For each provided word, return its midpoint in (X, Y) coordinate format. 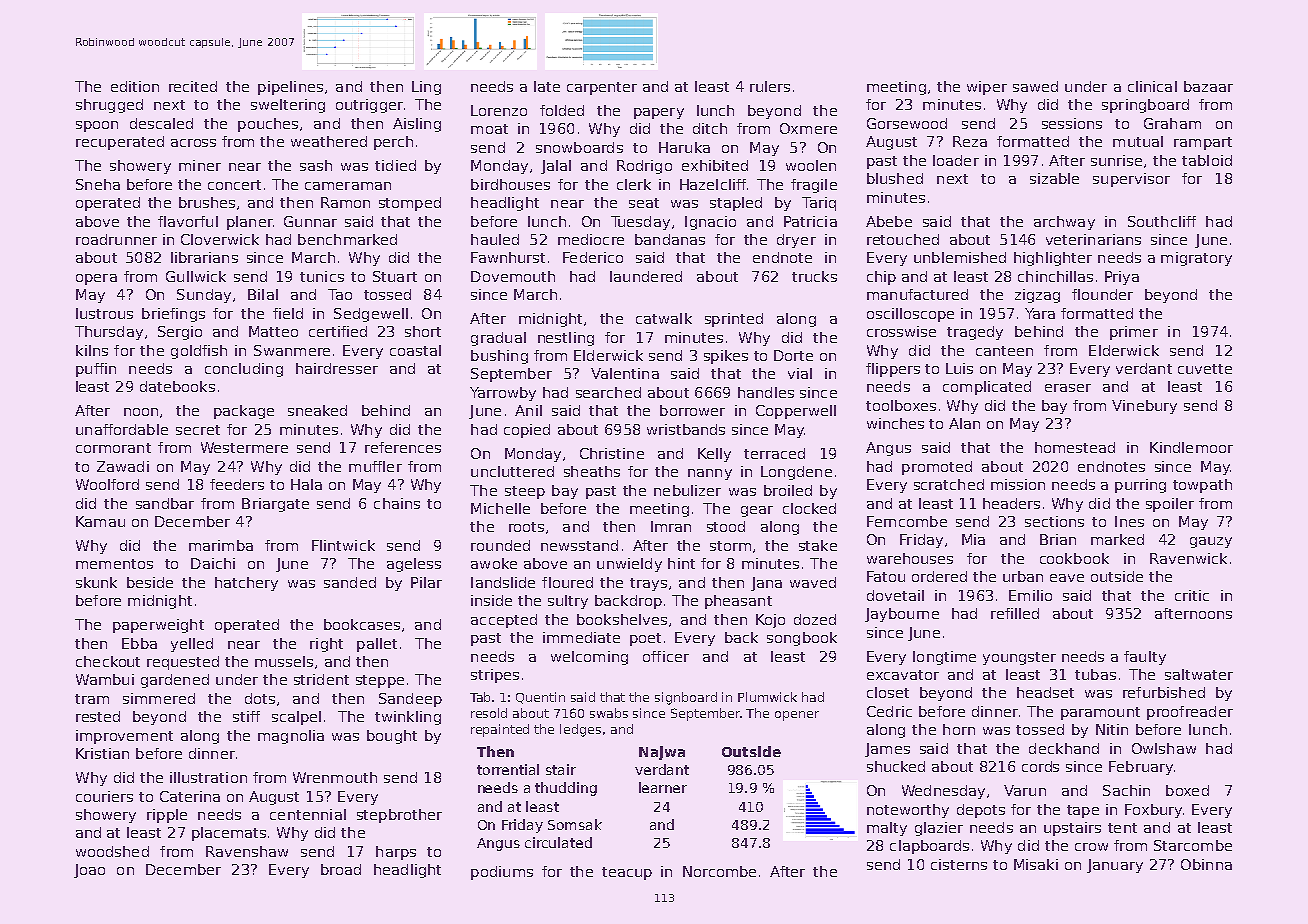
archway (1064, 223)
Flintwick (343, 545)
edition (135, 86)
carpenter (602, 88)
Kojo (770, 621)
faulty (1145, 658)
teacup (627, 873)
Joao (89, 871)
